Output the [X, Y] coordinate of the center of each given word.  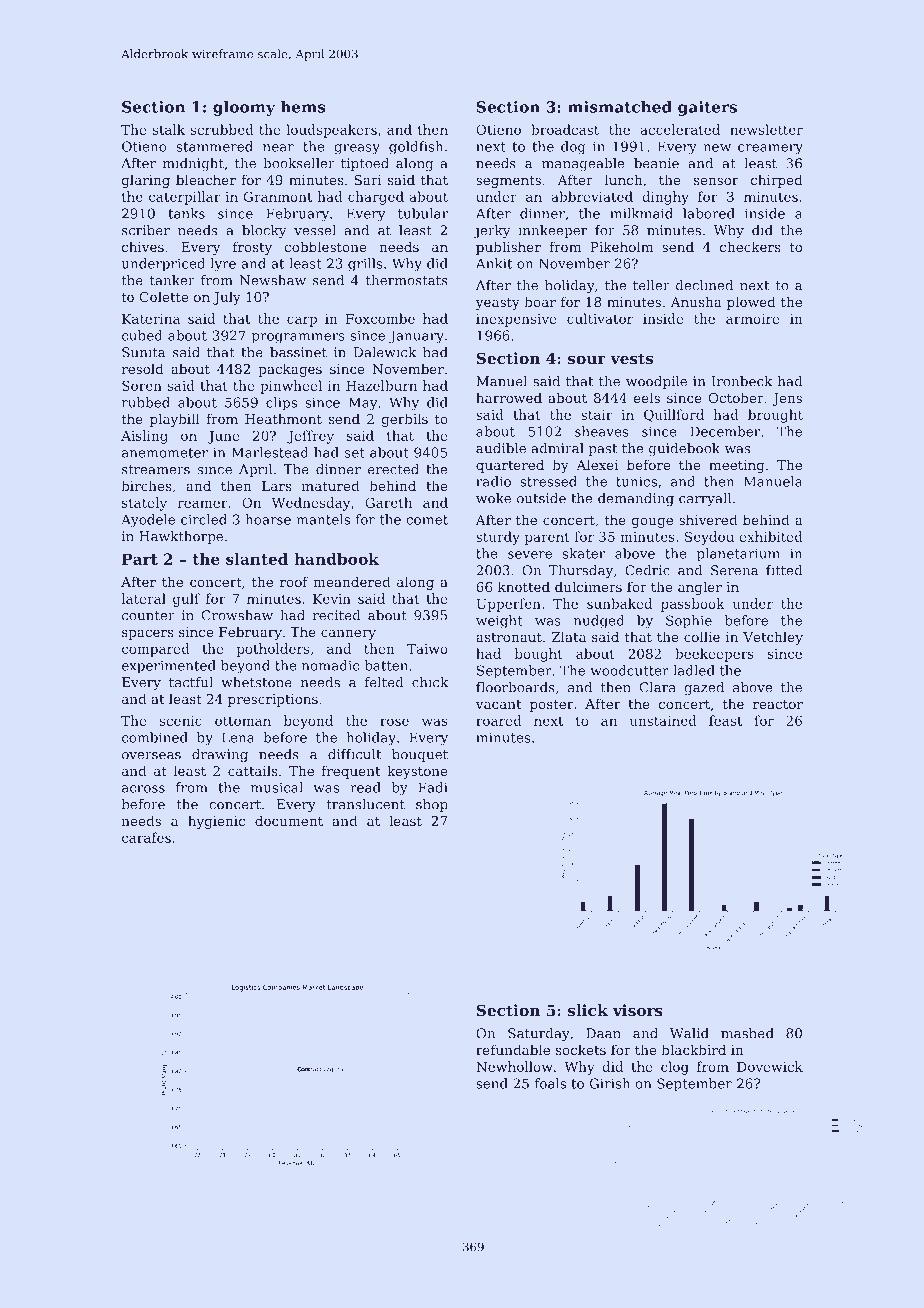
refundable [513, 1049]
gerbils [404, 420]
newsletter [766, 129]
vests [631, 358]
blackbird [693, 1049]
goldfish [416, 148]
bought [538, 655]
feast [725, 720]
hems [303, 107]
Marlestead [270, 452]
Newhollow [514, 1066]
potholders [273, 650]
